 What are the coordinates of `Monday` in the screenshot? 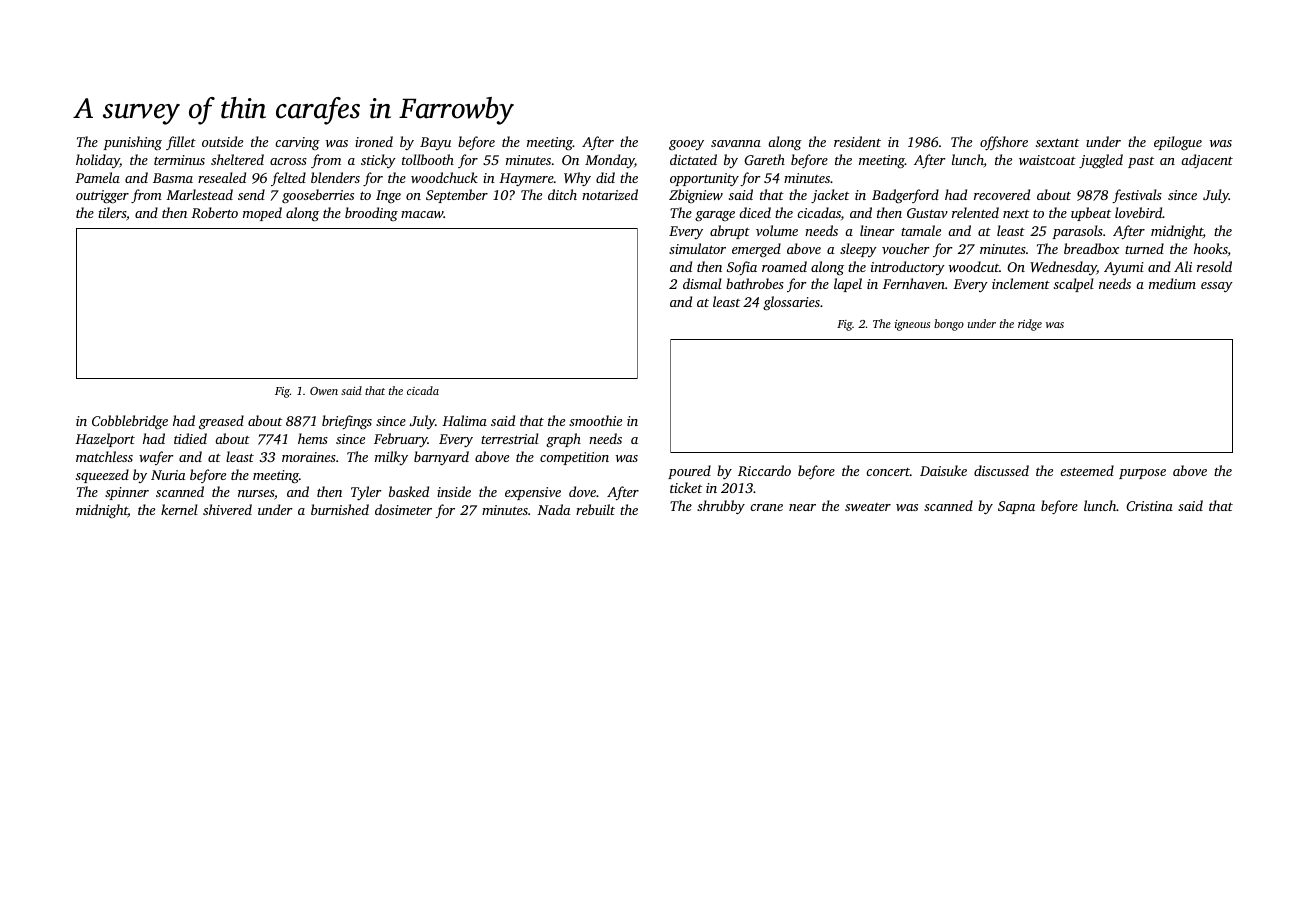 It's located at (609, 161).
